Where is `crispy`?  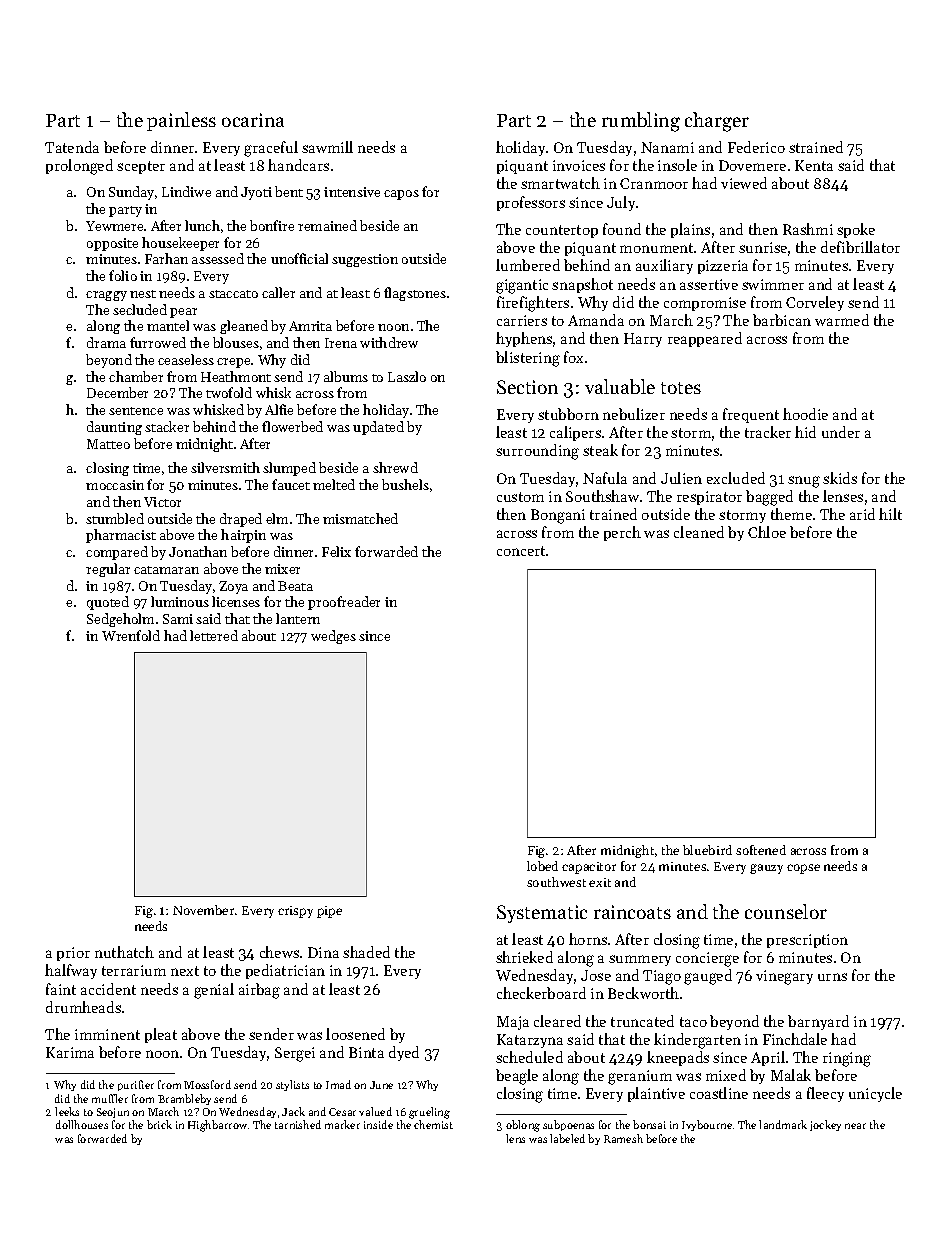
crispy is located at coordinates (295, 912).
